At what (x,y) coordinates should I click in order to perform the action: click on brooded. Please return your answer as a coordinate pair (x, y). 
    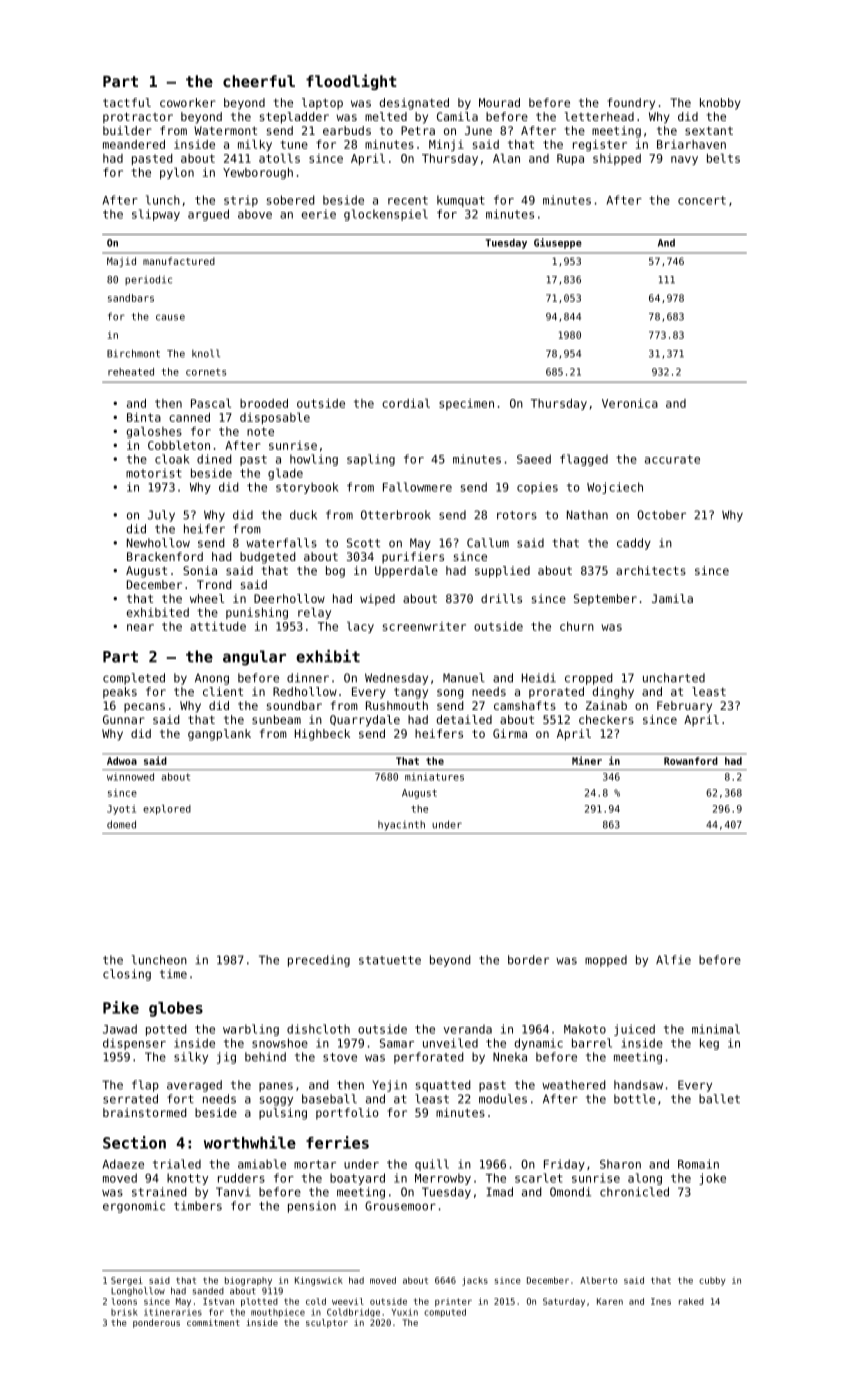
    Looking at the image, I should click on (264, 403).
